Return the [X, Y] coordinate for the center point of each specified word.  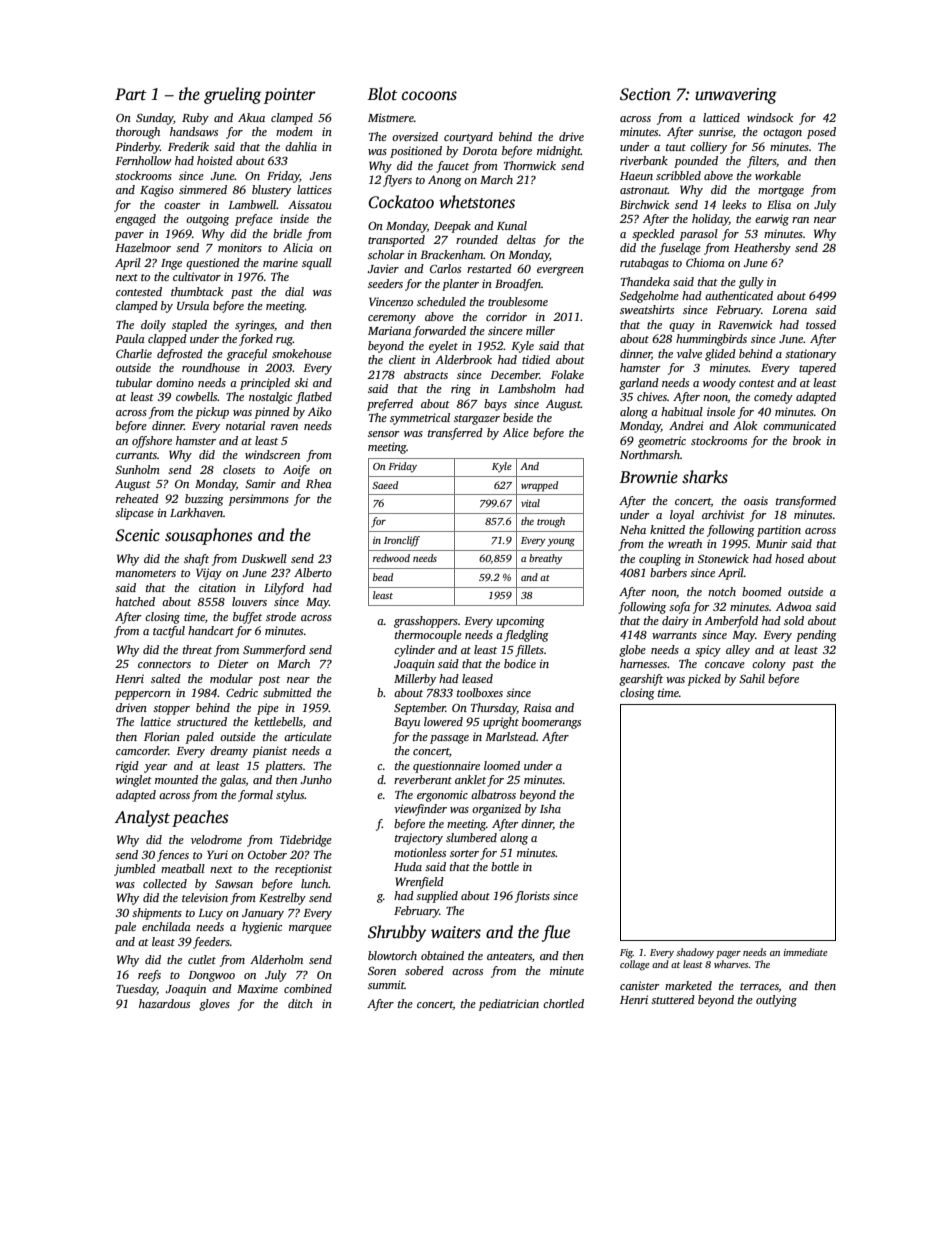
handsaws [194, 131]
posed [821, 133]
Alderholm [276, 959]
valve [689, 353]
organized [496, 810]
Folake [567, 374]
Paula [130, 338]
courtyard [468, 138]
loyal [682, 516]
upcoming [521, 622]
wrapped [539, 486]
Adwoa [794, 606]
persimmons [258, 500]
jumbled [135, 870]
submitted [287, 692]
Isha [550, 808]
